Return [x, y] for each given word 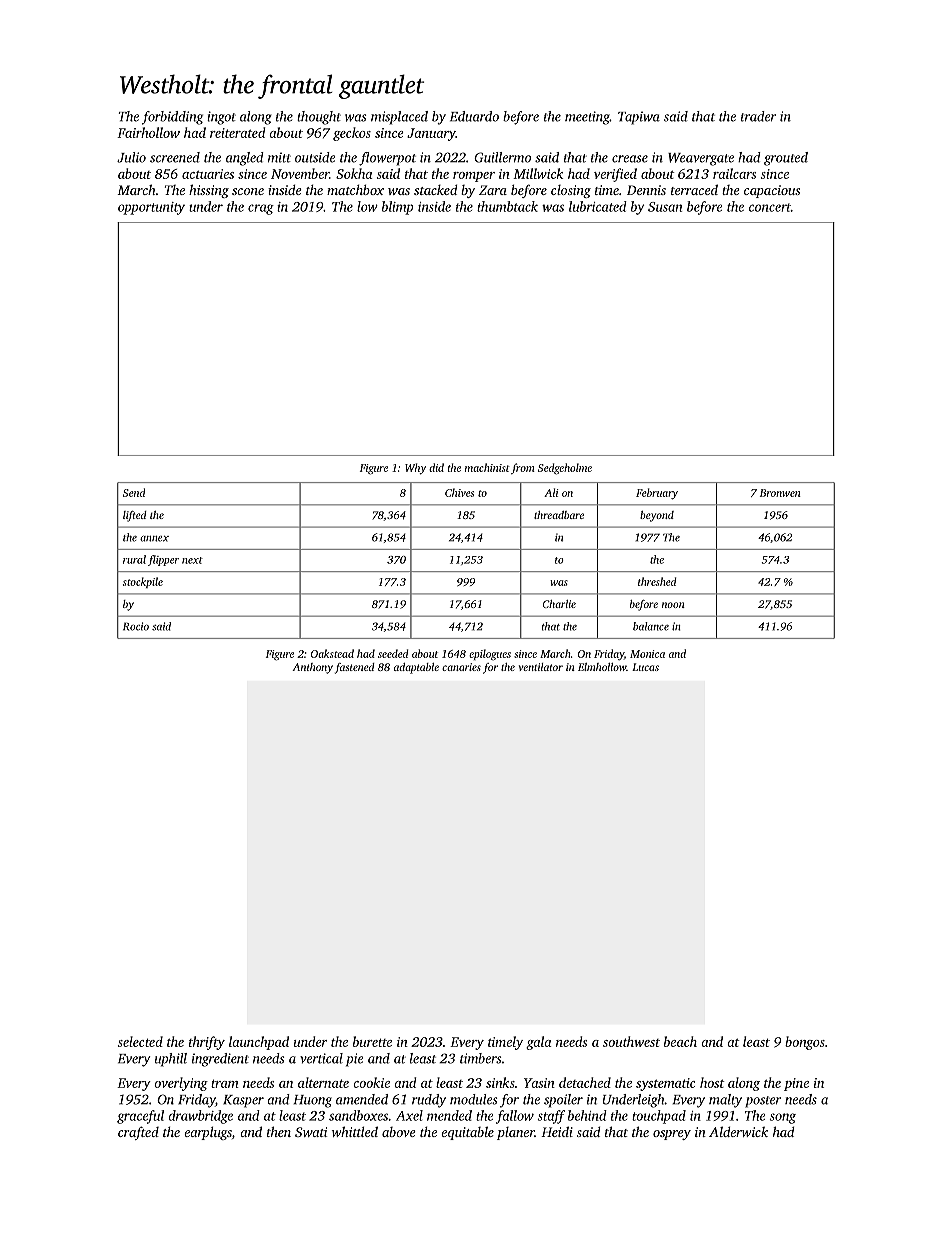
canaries [461, 667]
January [431, 134]
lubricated [598, 206]
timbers [480, 1058]
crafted [138, 1133]
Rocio [136, 626]
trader [758, 116]
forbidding [172, 118]
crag [261, 209]
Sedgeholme [565, 469]
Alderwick [738, 1131]
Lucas [645, 667]
